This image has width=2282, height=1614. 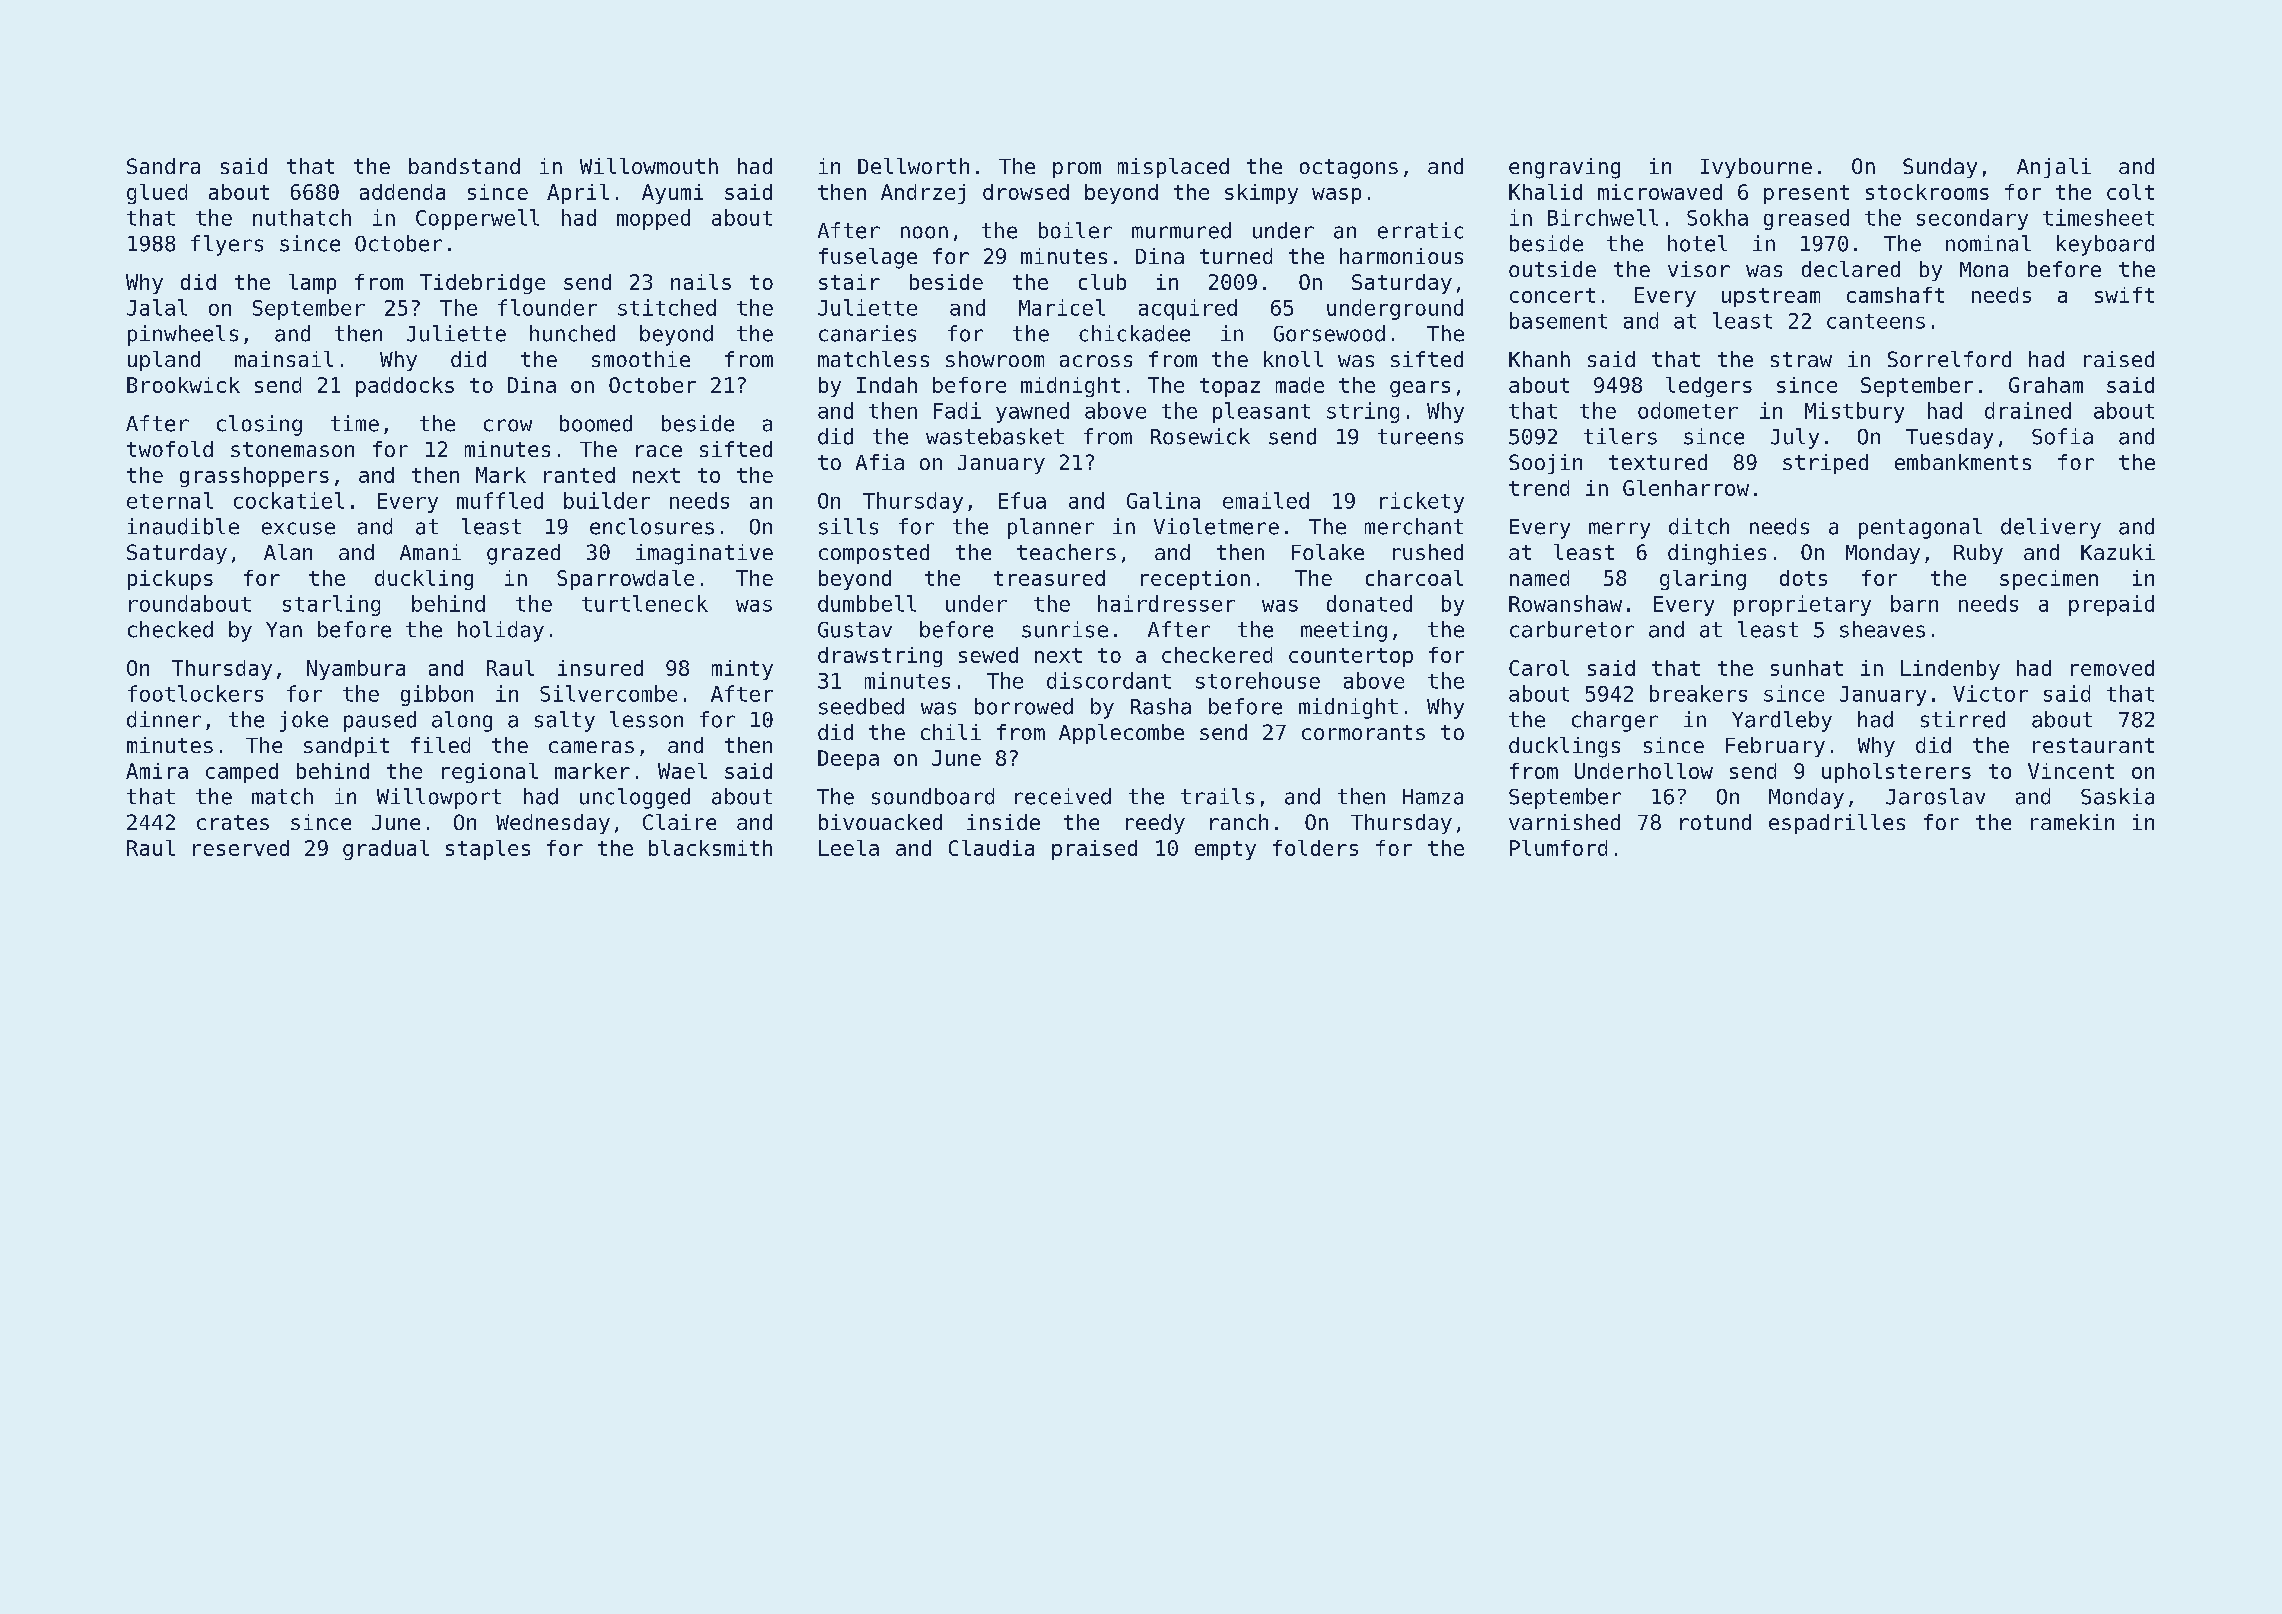 I want to click on straw, so click(x=1801, y=359).
